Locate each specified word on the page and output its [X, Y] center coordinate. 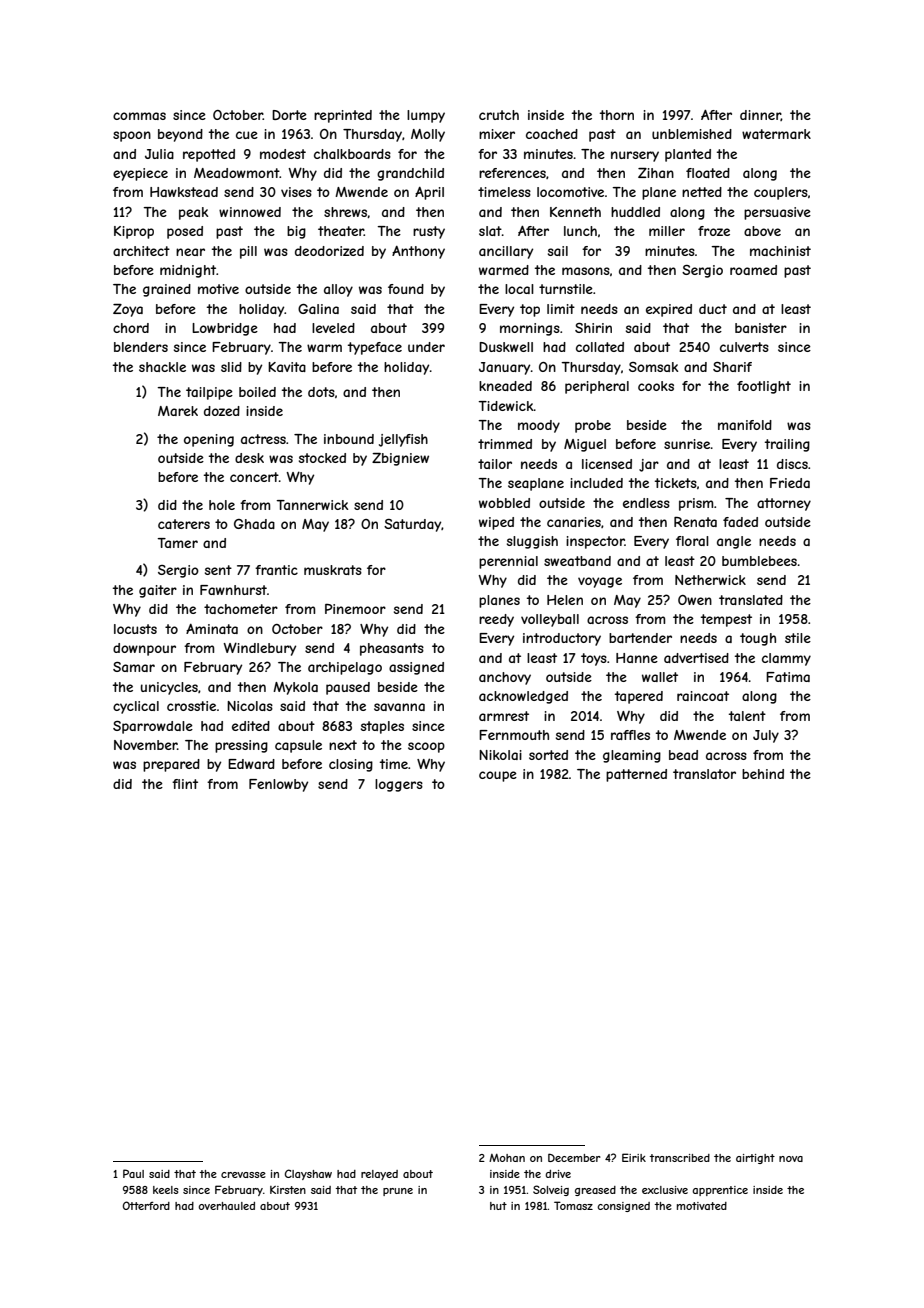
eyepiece [140, 174]
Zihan [656, 173]
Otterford [146, 1205]
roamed [753, 270]
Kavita [287, 367]
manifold [745, 425]
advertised [696, 658]
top [530, 310]
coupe [498, 776]
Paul [133, 1173]
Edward [251, 764]
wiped [496, 523]
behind [763, 774]
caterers [184, 524]
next [343, 745]
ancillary [506, 252]
